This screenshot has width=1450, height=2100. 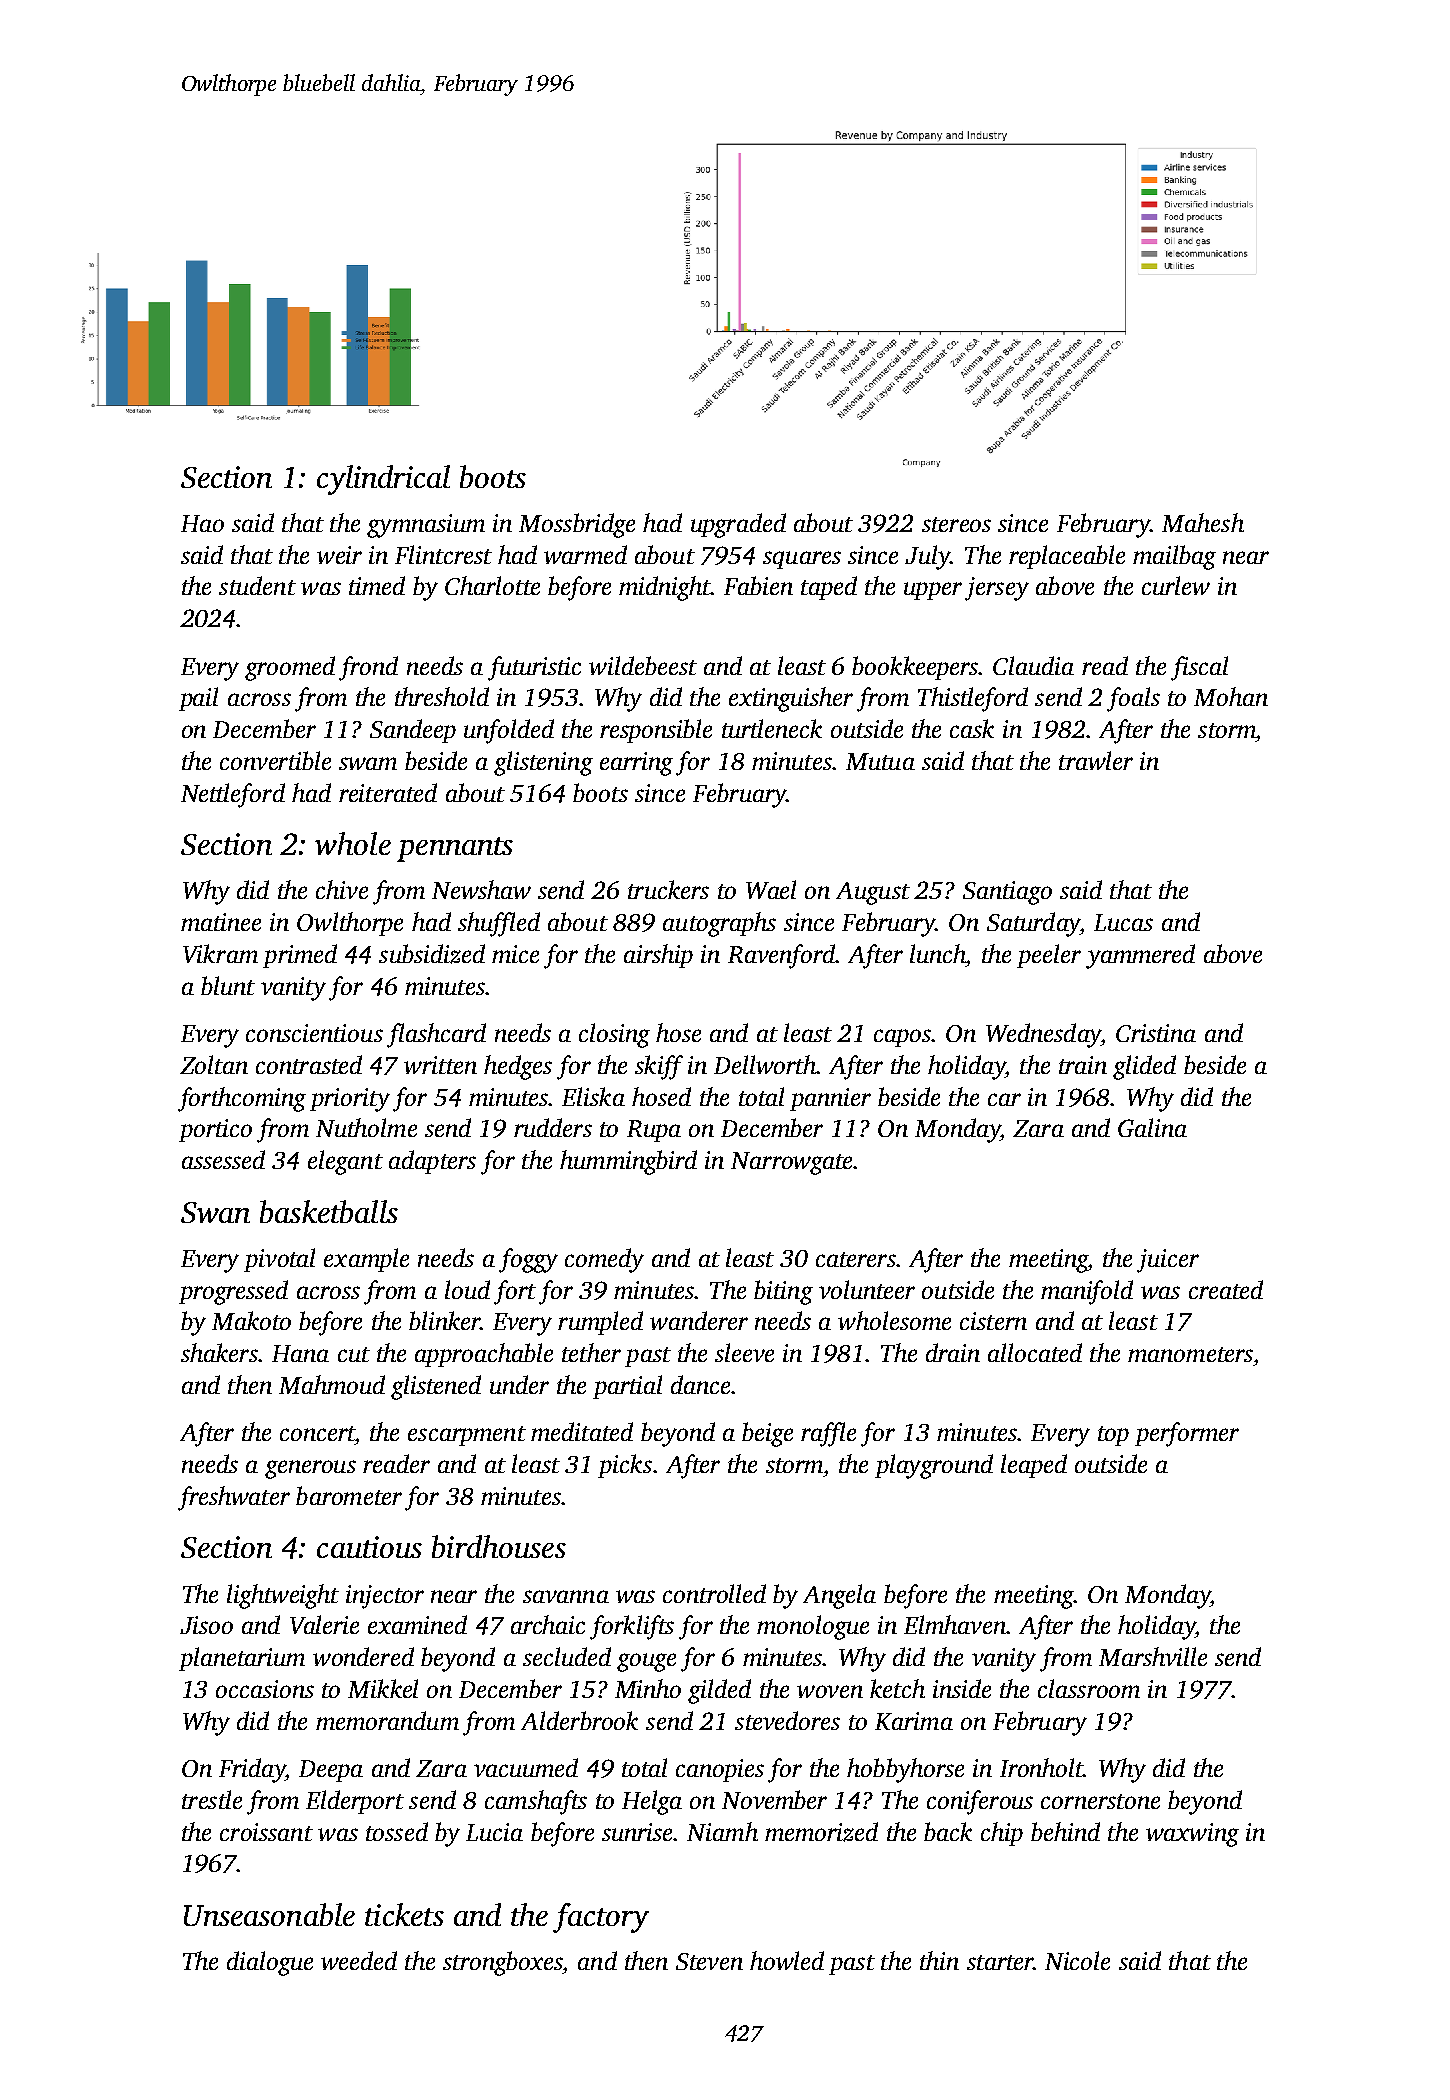 What do you see at coordinates (791, 699) in the screenshot?
I see `extinguisher` at bounding box center [791, 699].
